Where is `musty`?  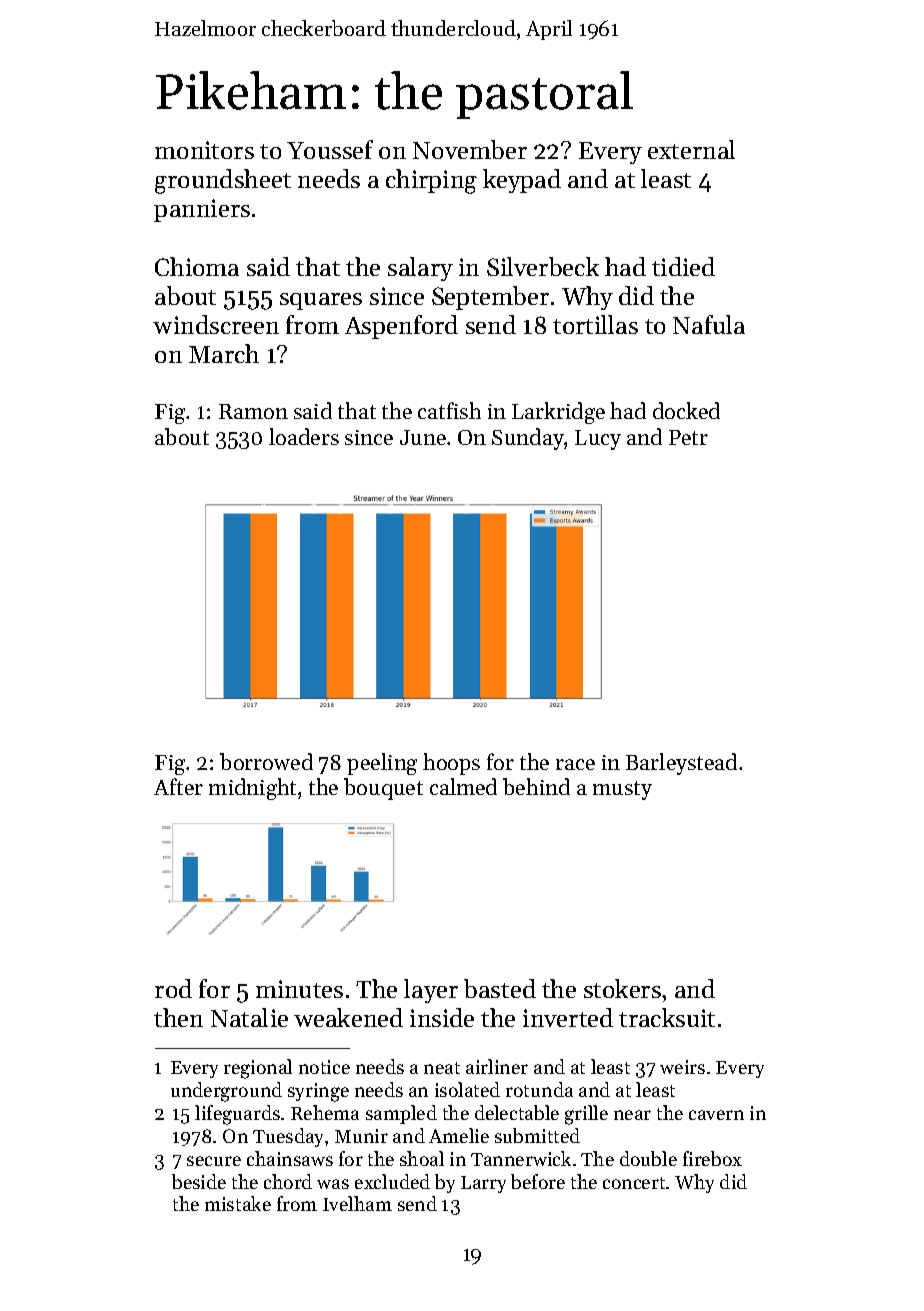
musty is located at coordinates (622, 790).
